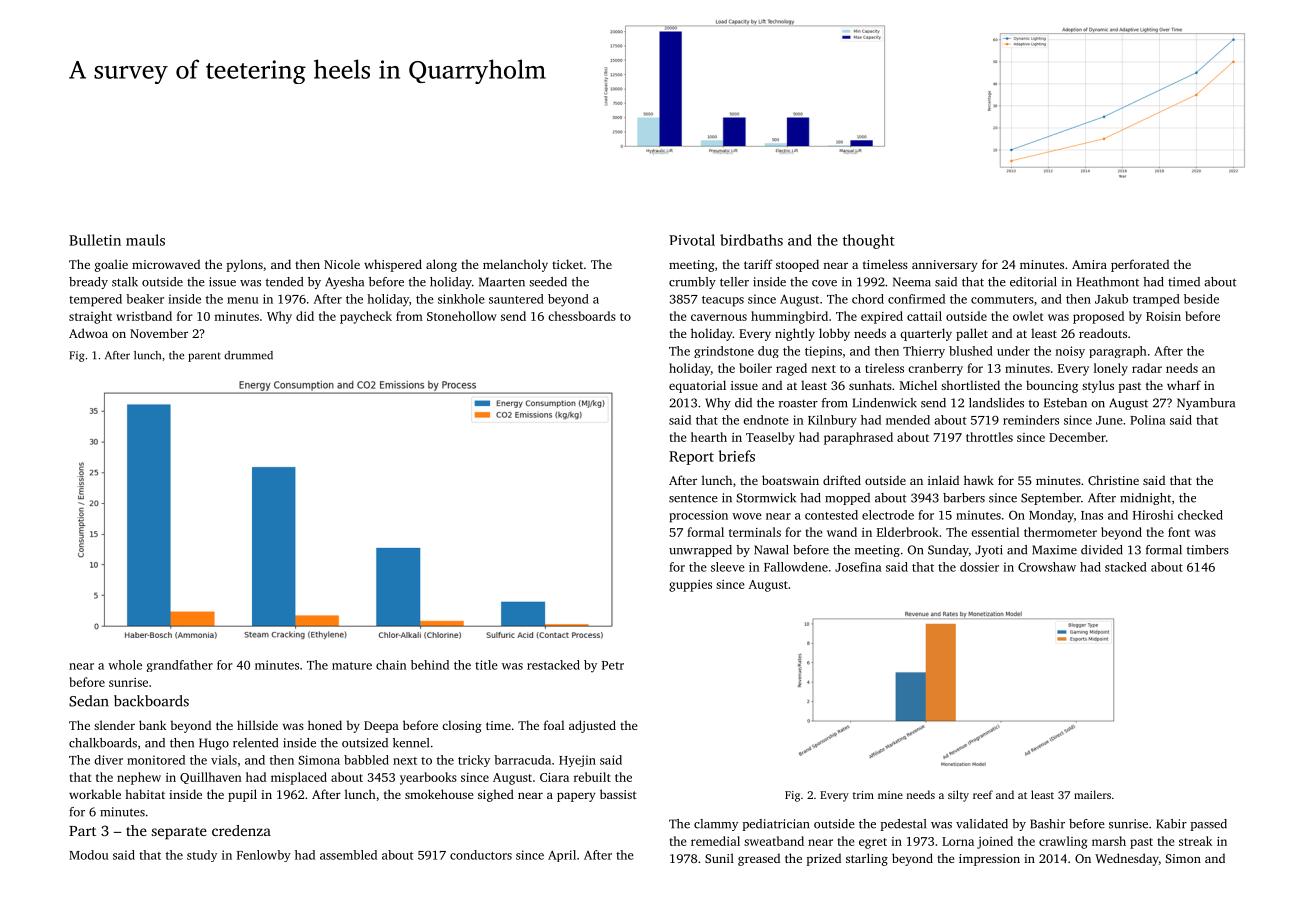 The height and width of the image is (924, 1308). What do you see at coordinates (103, 743) in the image?
I see `chalkboards` at bounding box center [103, 743].
